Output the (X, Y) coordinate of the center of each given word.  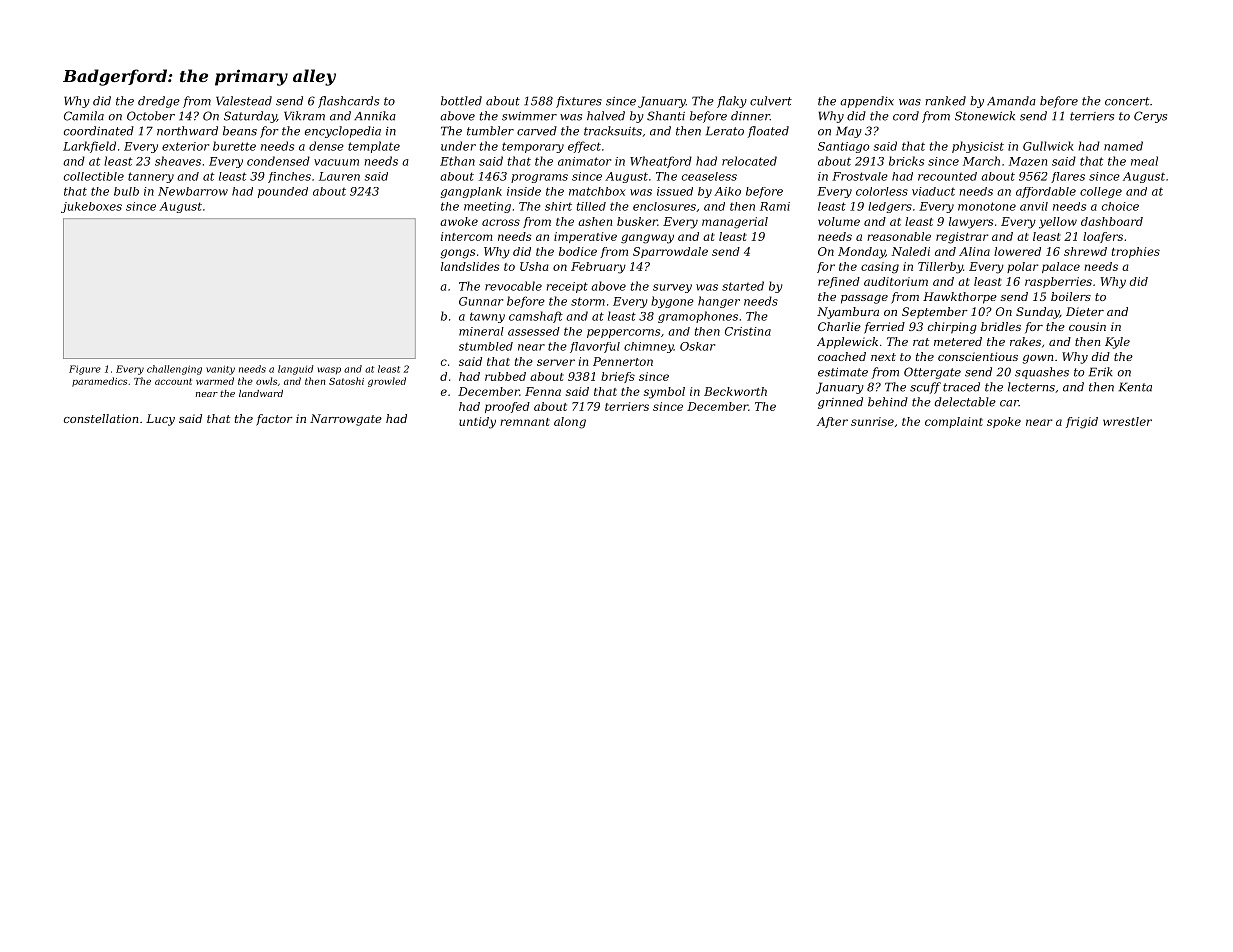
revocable (513, 286)
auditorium (896, 281)
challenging (174, 370)
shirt (558, 206)
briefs (618, 377)
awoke (459, 221)
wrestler (1127, 421)
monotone (987, 206)
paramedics (99, 382)
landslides (470, 266)
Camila (84, 116)
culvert (771, 101)
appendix (867, 102)
